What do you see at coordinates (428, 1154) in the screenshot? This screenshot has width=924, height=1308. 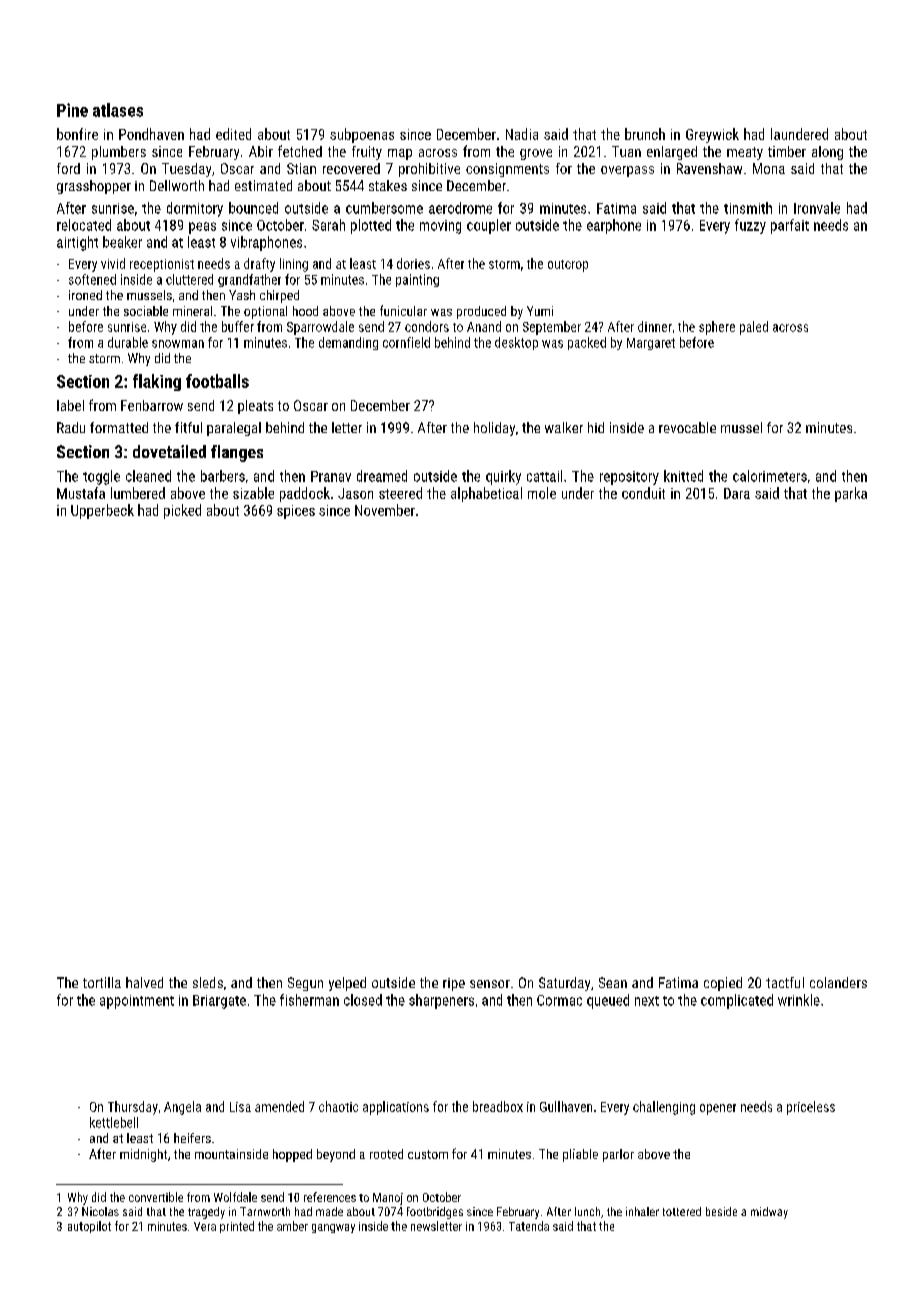 I see `custom` at bounding box center [428, 1154].
